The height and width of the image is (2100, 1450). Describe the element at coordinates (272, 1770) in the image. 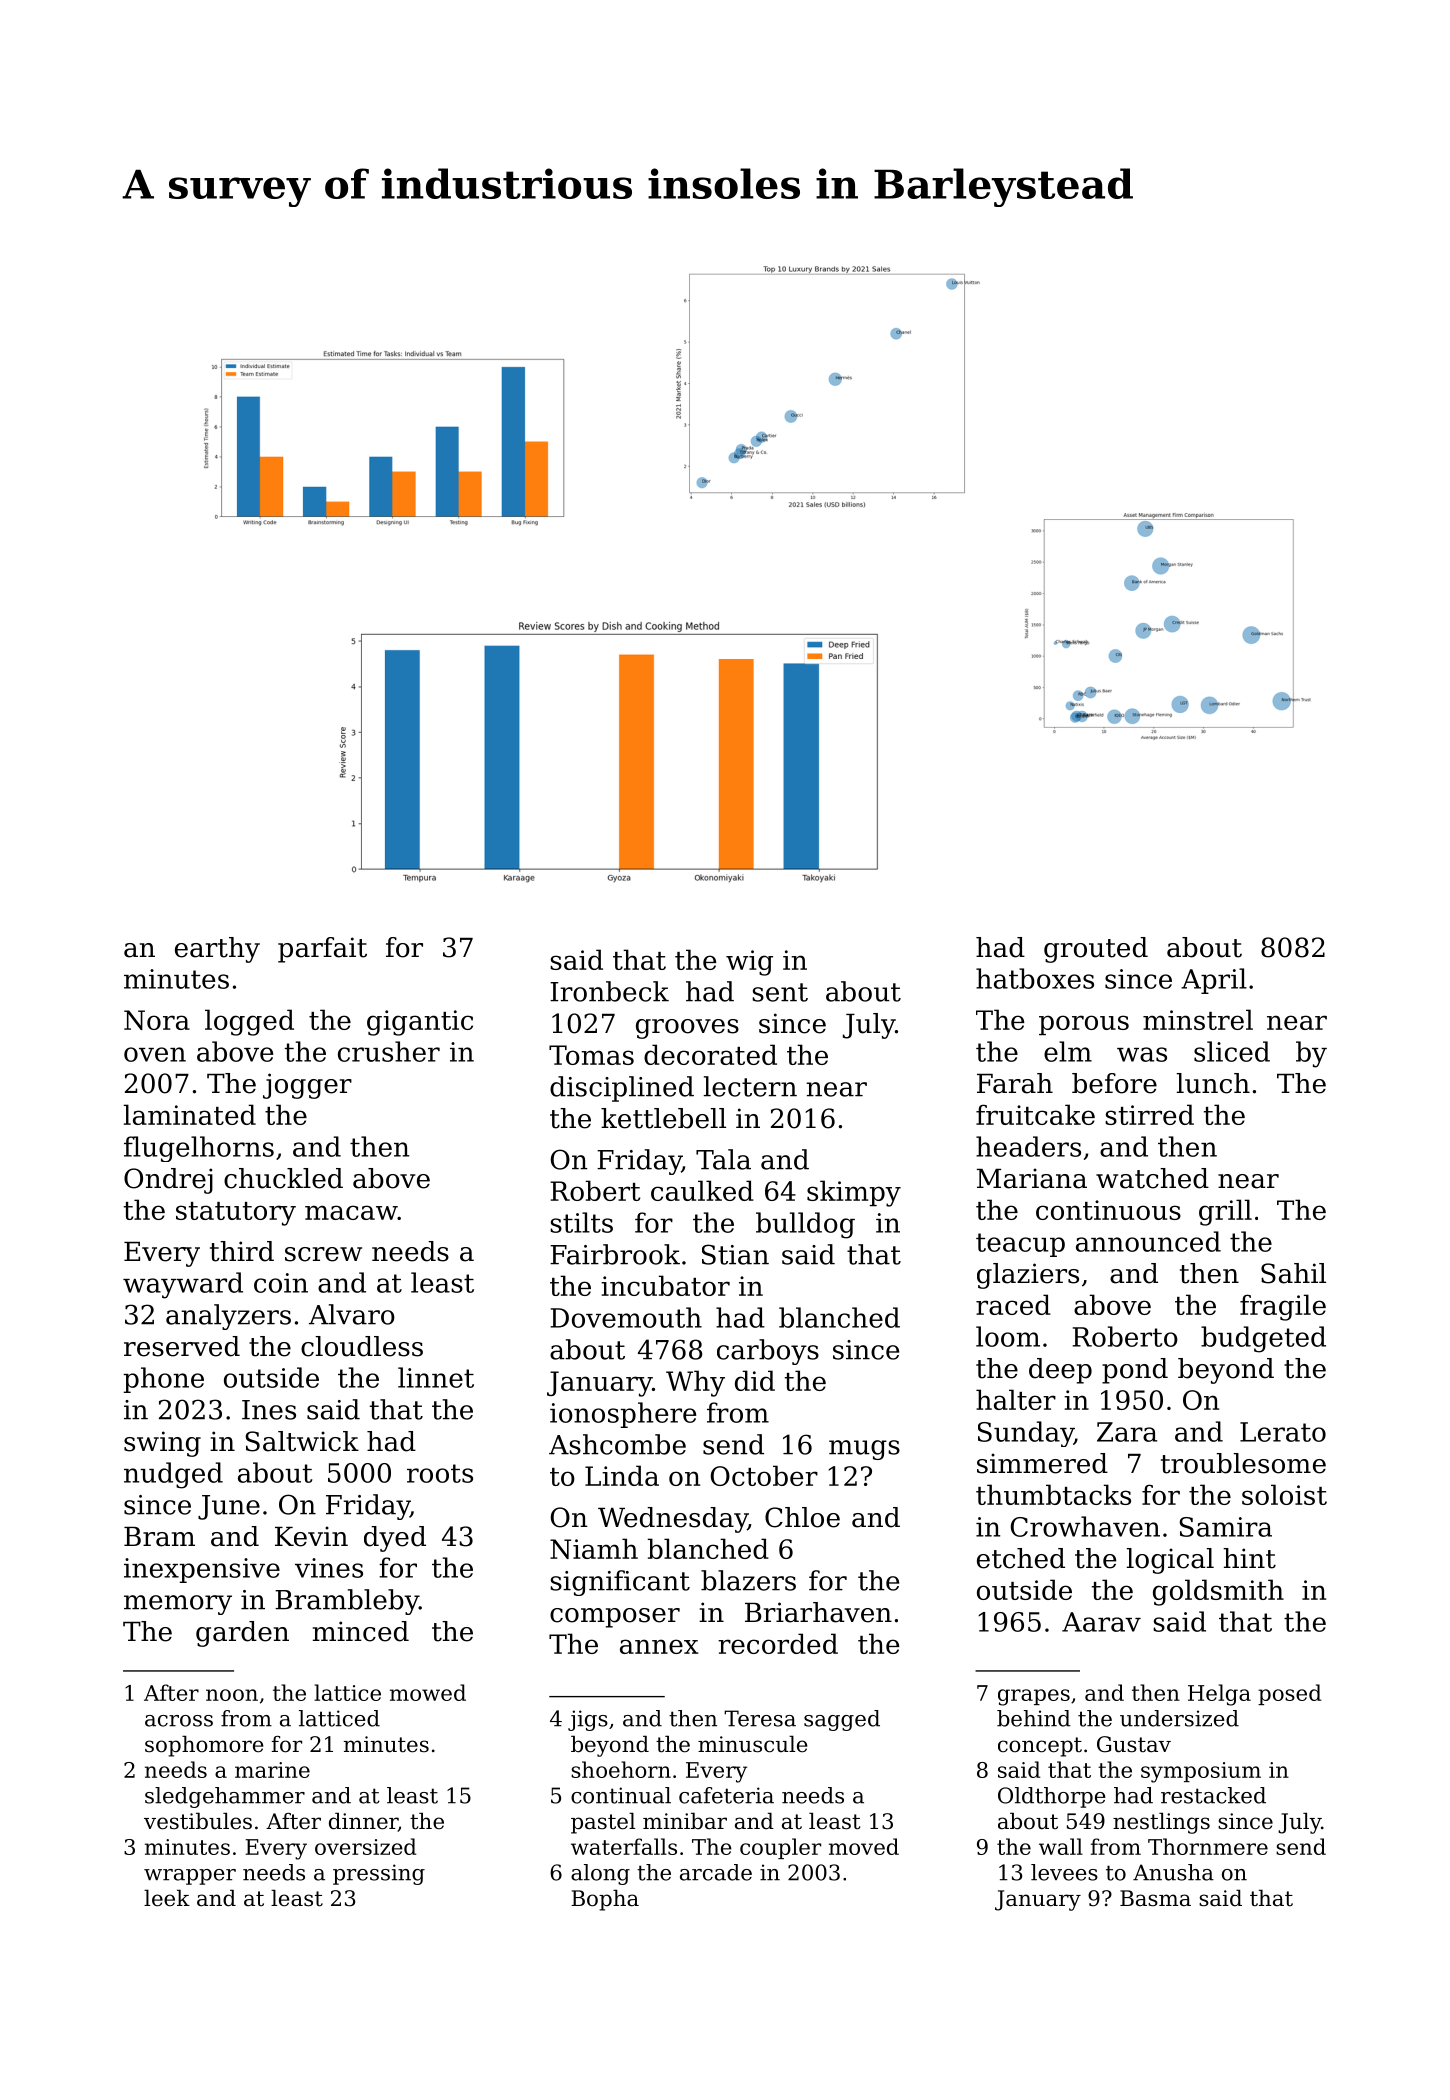

I see `marine` at that location.
